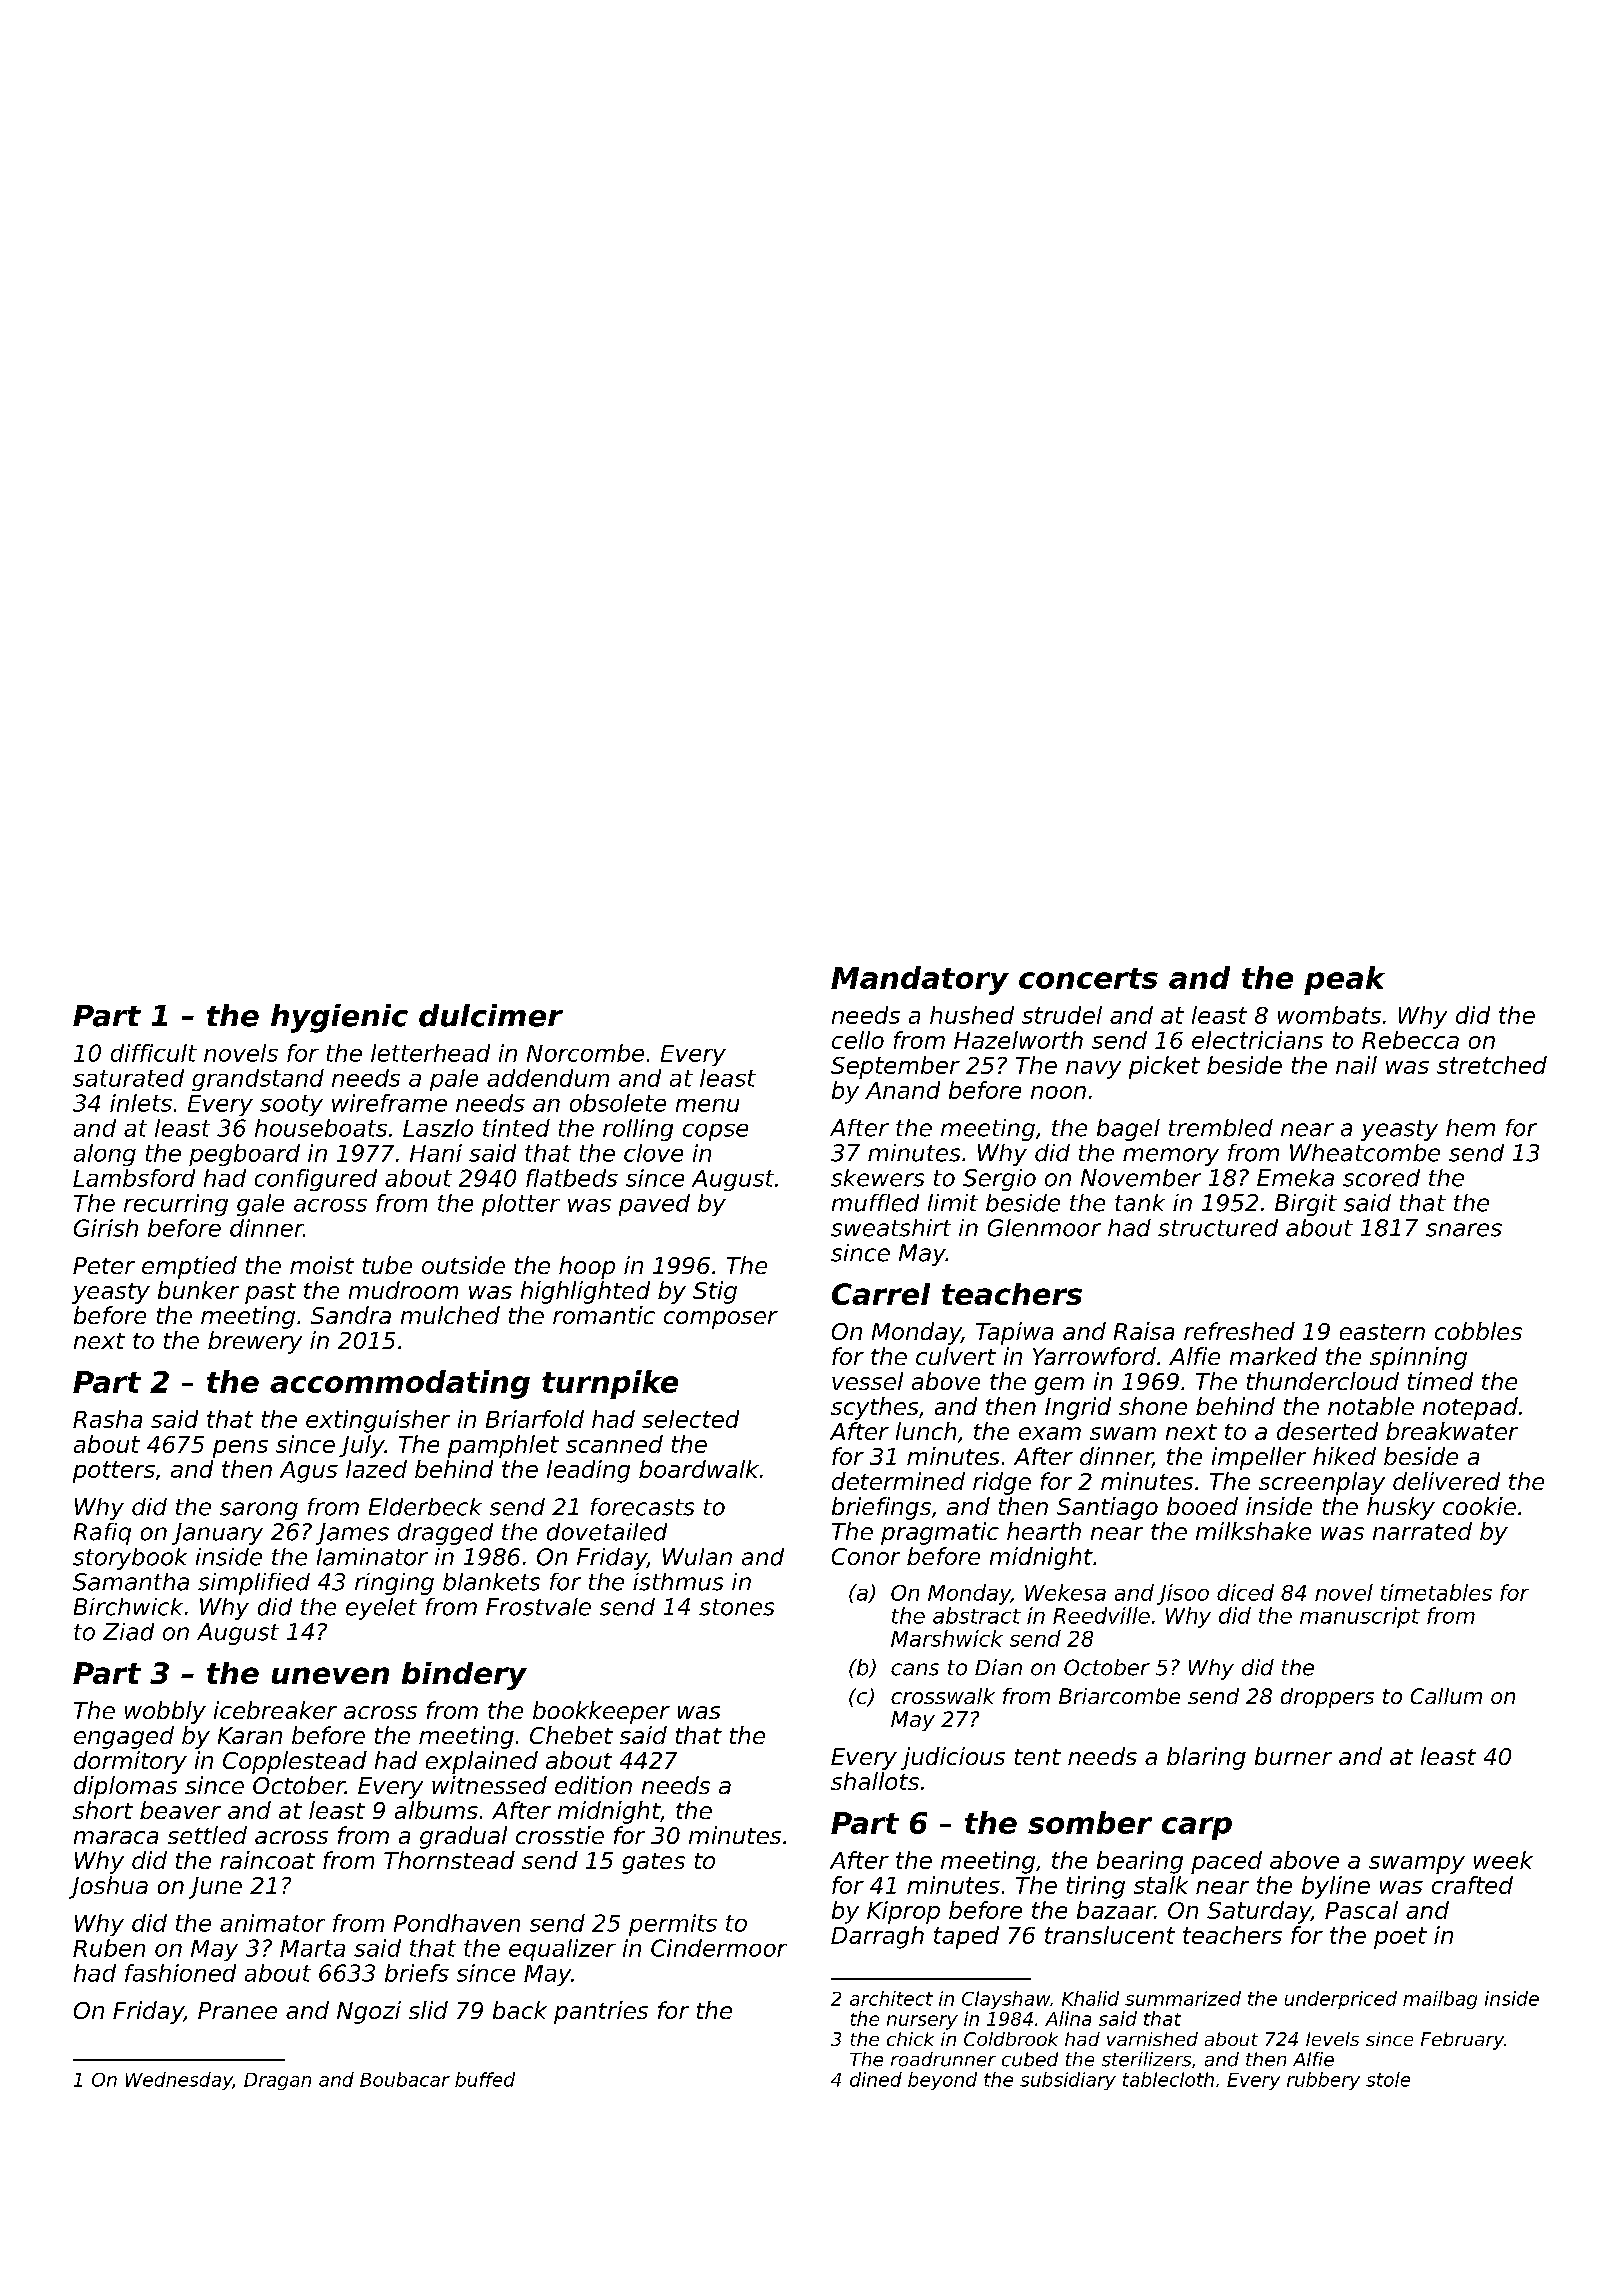  I want to click on accommodating, so click(400, 1384).
